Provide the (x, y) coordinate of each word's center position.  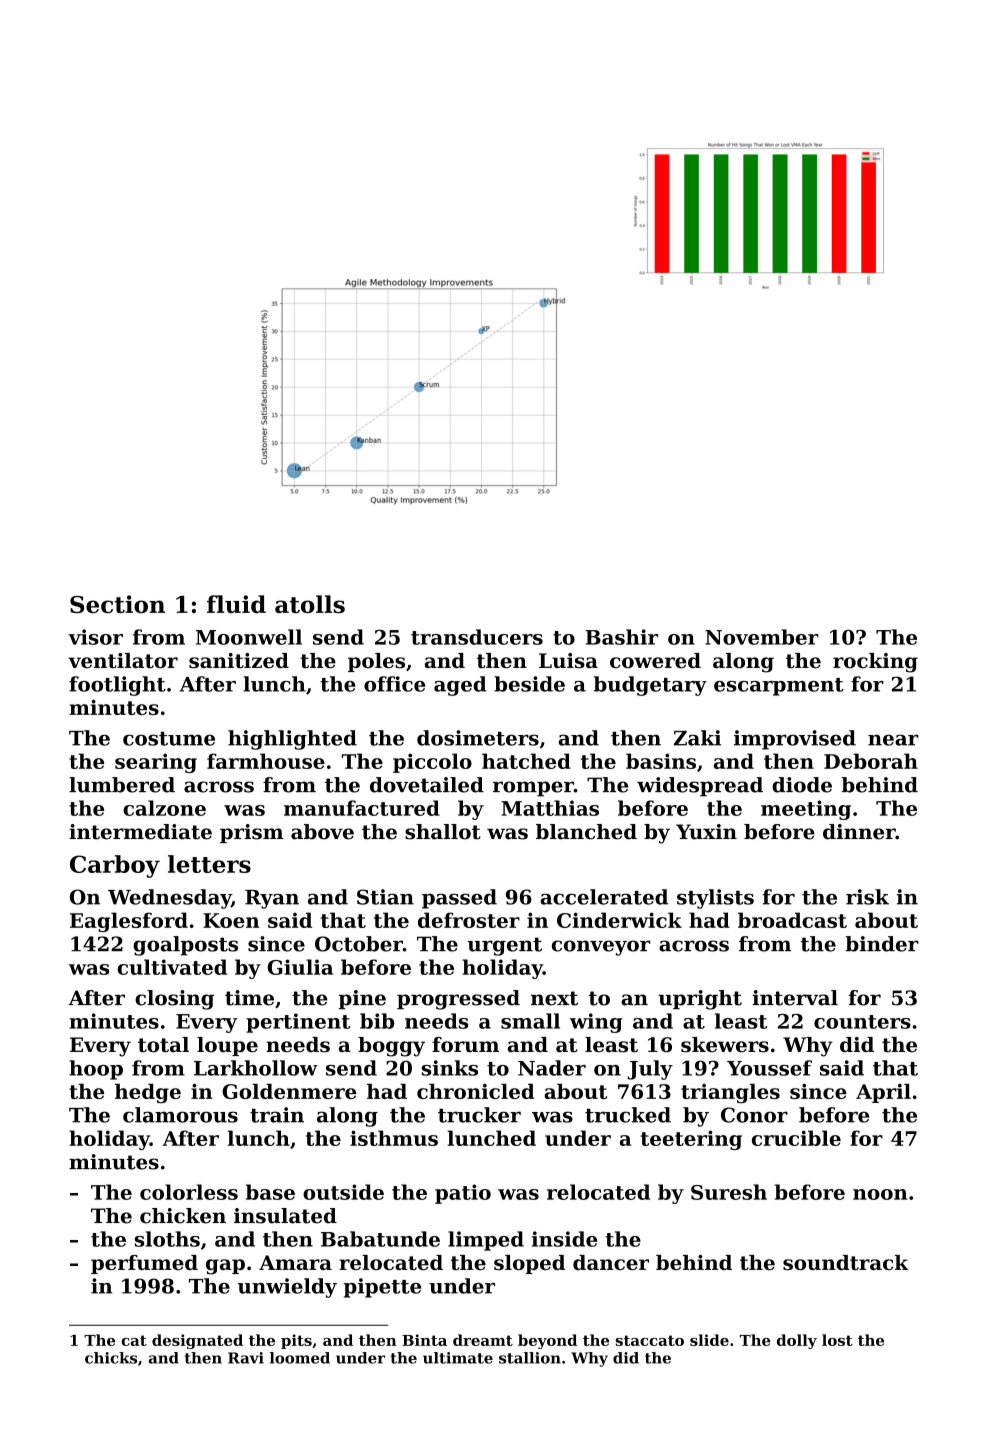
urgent (504, 946)
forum (465, 1045)
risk (867, 897)
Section (117, 604)
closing (174, 1000)
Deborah (871, 761)
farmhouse (266, 761)
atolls (310, 604)
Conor (754, 1115)
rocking (875, 663)
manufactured (362, 808)
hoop (96, 1070)
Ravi (246, 1358)
